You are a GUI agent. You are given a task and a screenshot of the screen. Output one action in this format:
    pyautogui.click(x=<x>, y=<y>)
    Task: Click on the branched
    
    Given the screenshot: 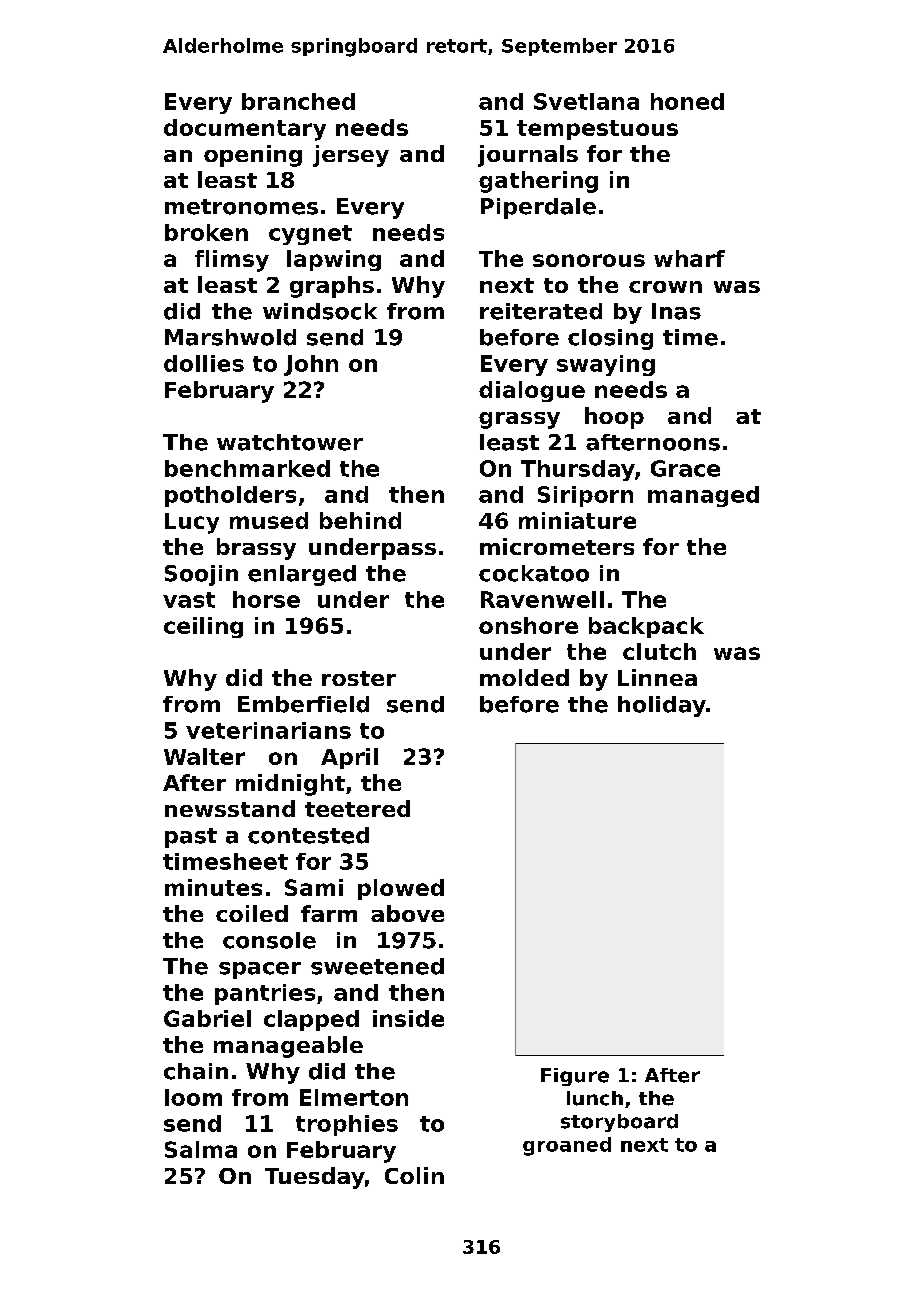 What is the action you would take?
    pyautogui.click(x=298, y=101)
